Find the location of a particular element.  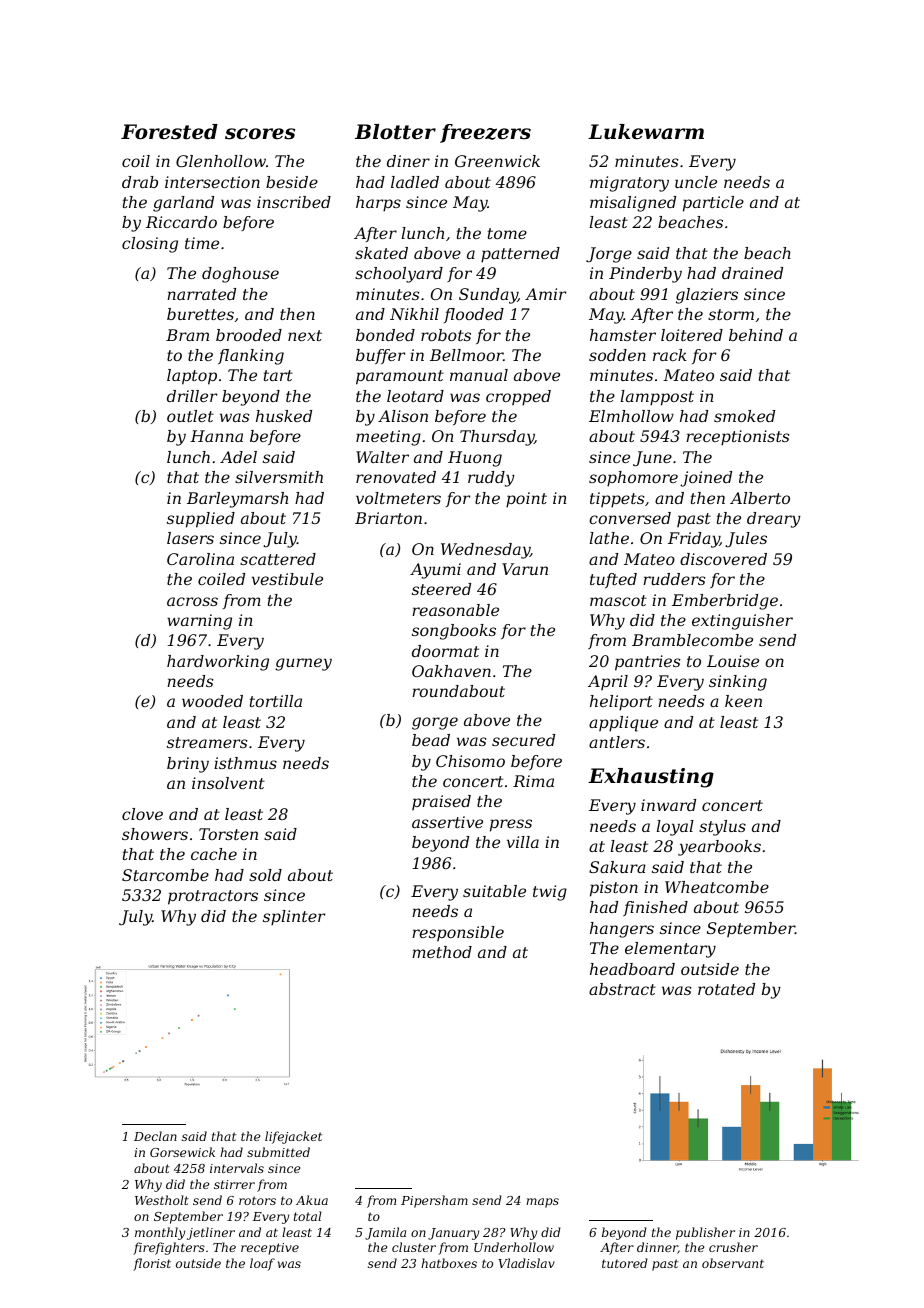

drained is located at coordinates (752, 273).
